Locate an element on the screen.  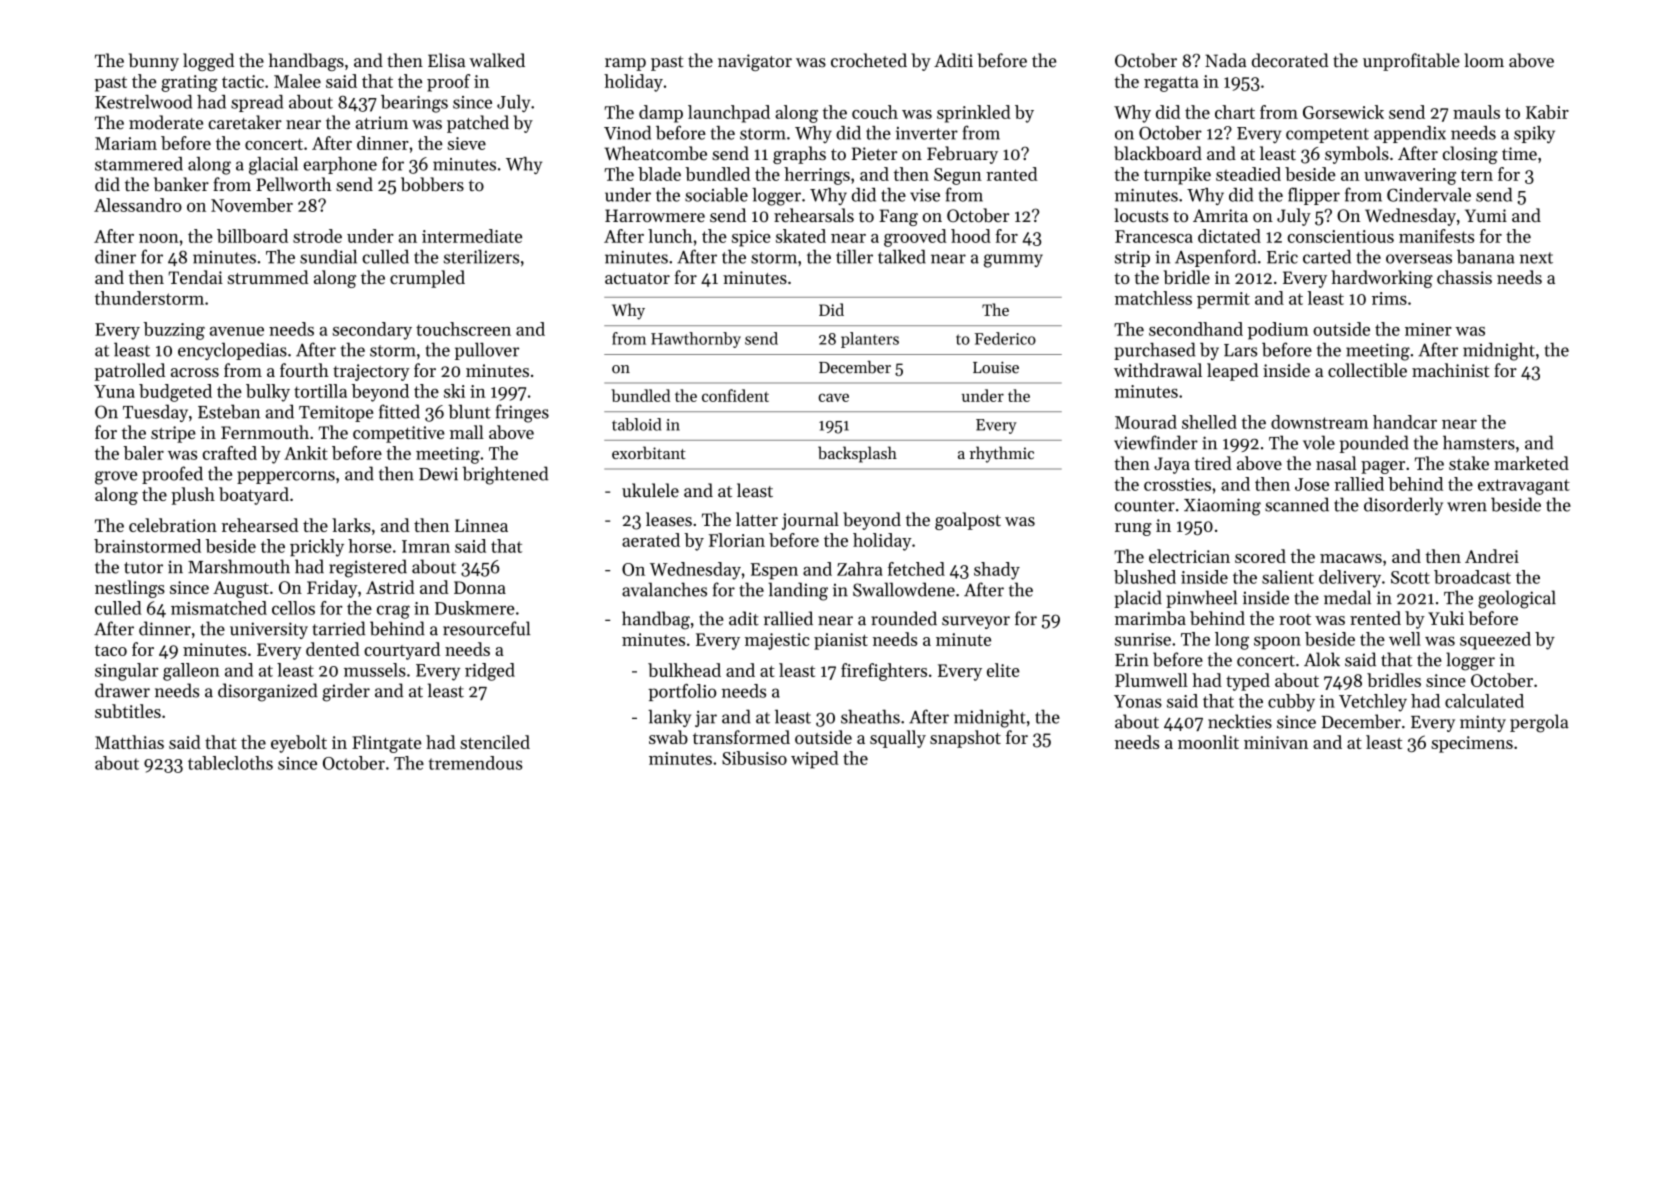
Espen is located at coordinates (774, 571).
